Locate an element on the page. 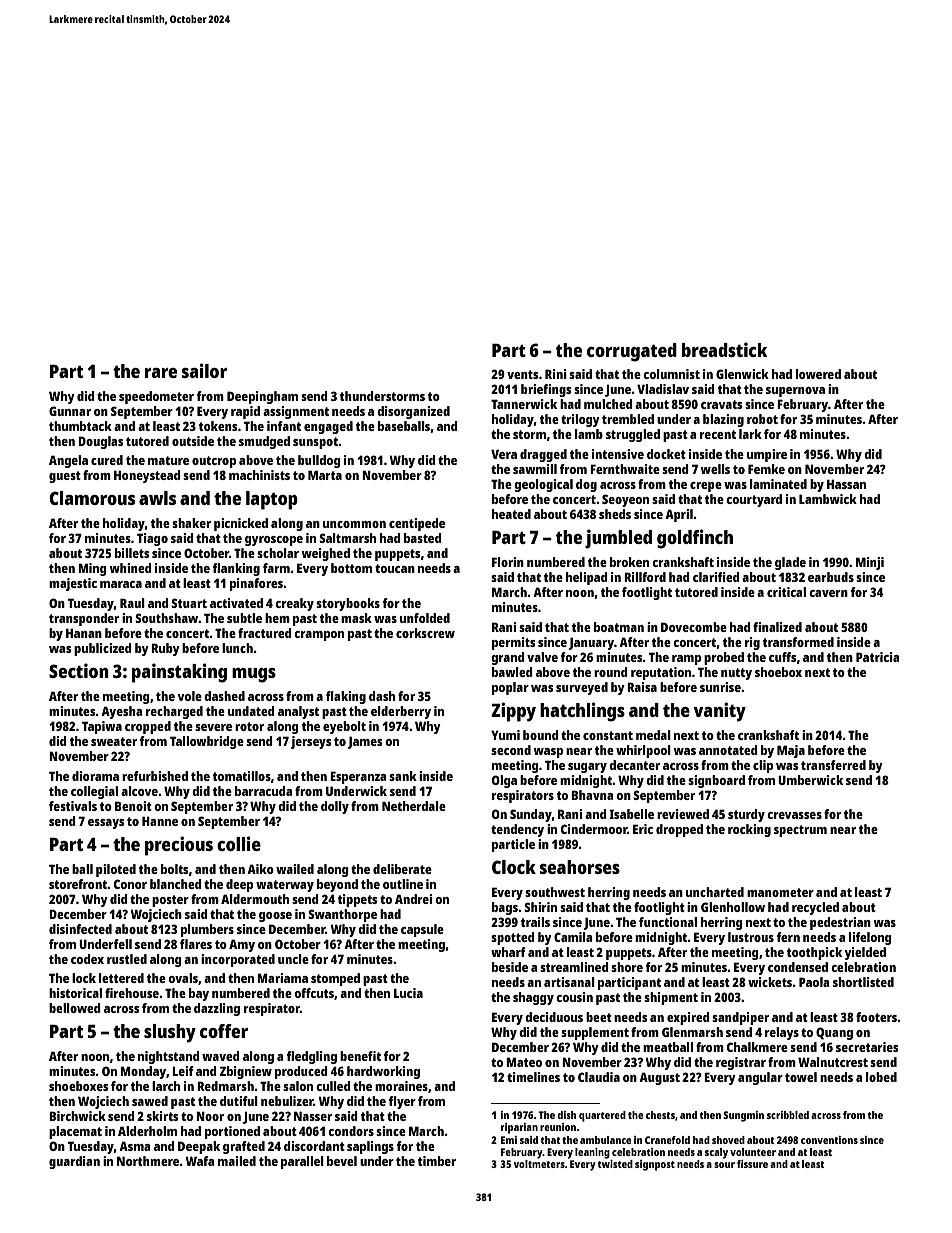  valve is located at coordinates (542, 657).
